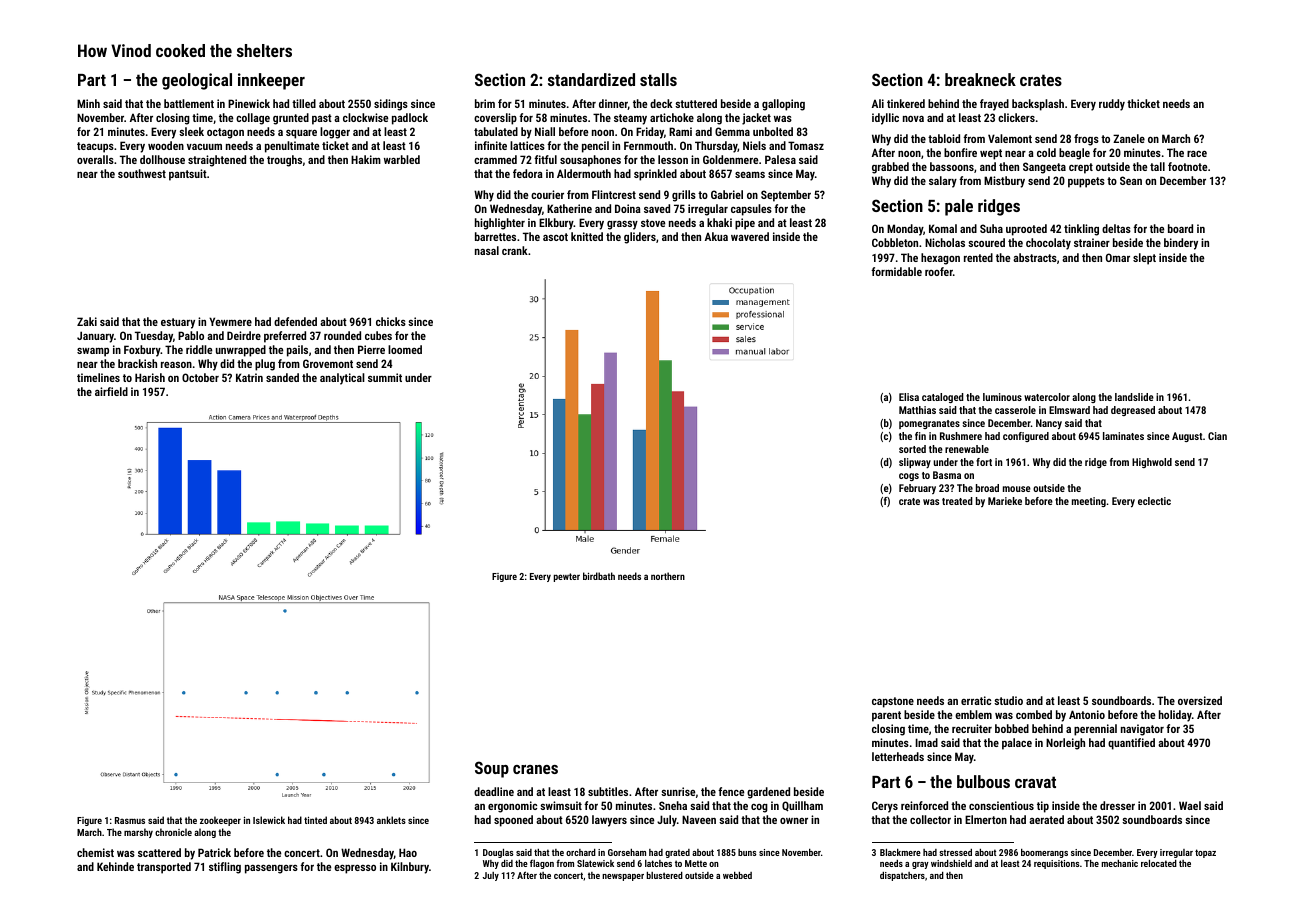 Image resolution: width=1308 pixels, height=924 pixels. I want to click on chicks, so click(391, 321).
